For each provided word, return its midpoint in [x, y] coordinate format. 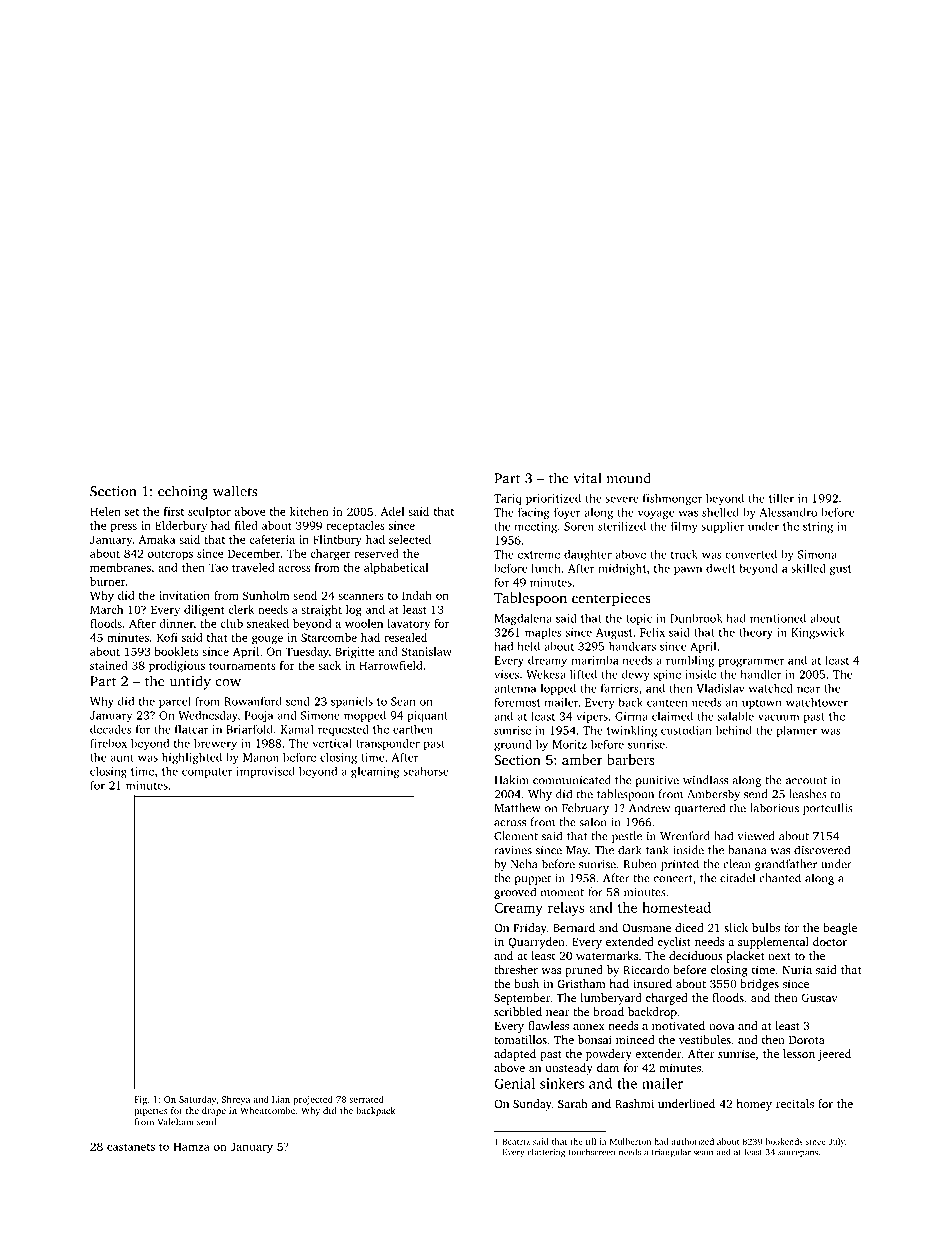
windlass [705, 780]
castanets [131, 1147]
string [818, 527]
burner [107, 581]
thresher [516, 969]
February [585, 809]
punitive [657, 781]
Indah [417, 595]
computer [207, 773]
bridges [759, 985]
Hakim [511, 780]
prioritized [553, 499]
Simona [817, 554]
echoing [183, 492]
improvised [265, 772]
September [522, 999]
